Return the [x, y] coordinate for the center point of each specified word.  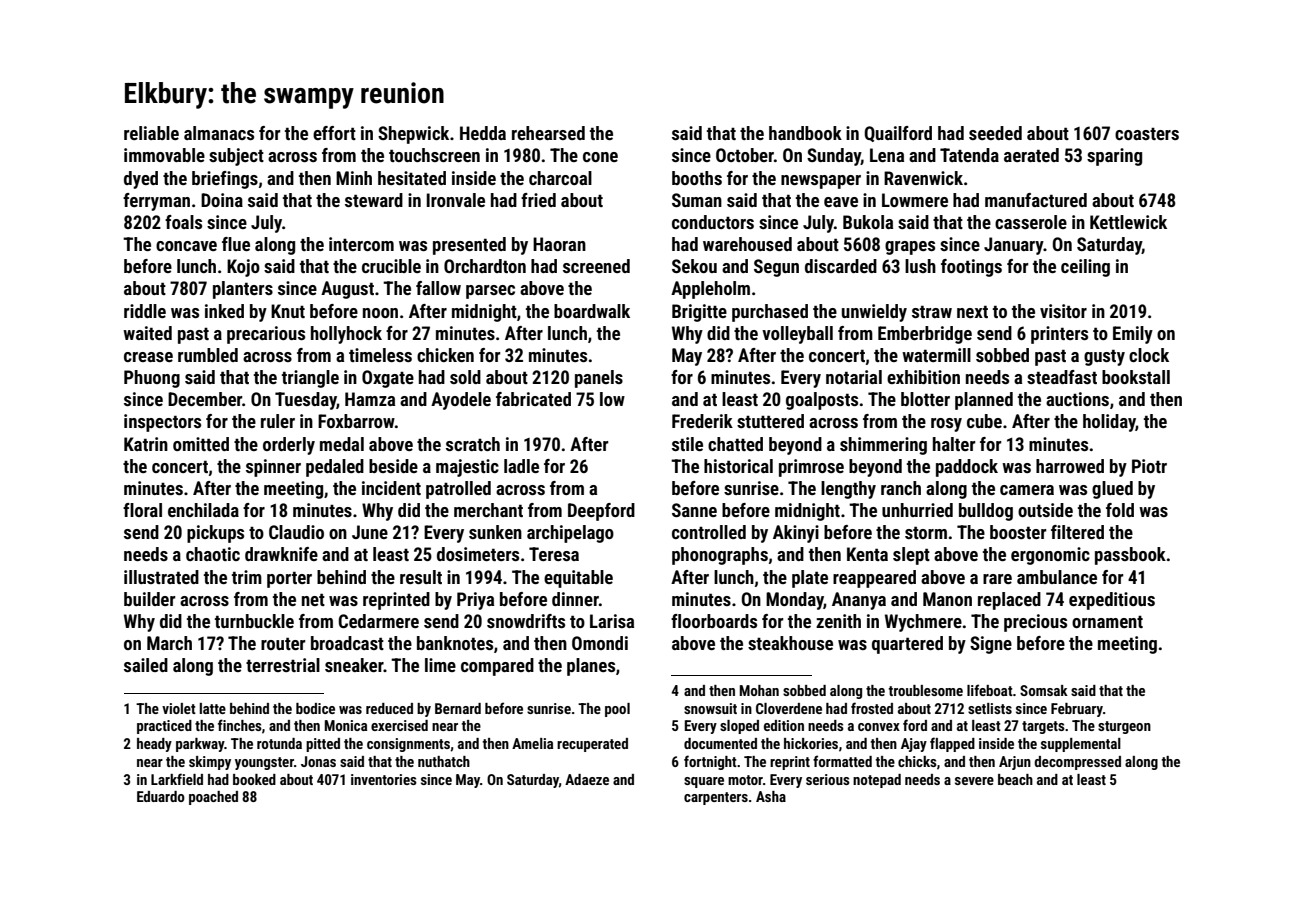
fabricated [533, 399]
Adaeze [587, 779]
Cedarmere [378, 621]
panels [599, 379]
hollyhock [346, 335]
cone [600, 157]
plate [810, 579]
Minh [354, 178]
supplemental [1081, 745]
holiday [1109, 423]
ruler [278, 421]
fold [1120, 510]
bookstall [1136, 377]
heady [154, 745]
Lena [887, 155]
